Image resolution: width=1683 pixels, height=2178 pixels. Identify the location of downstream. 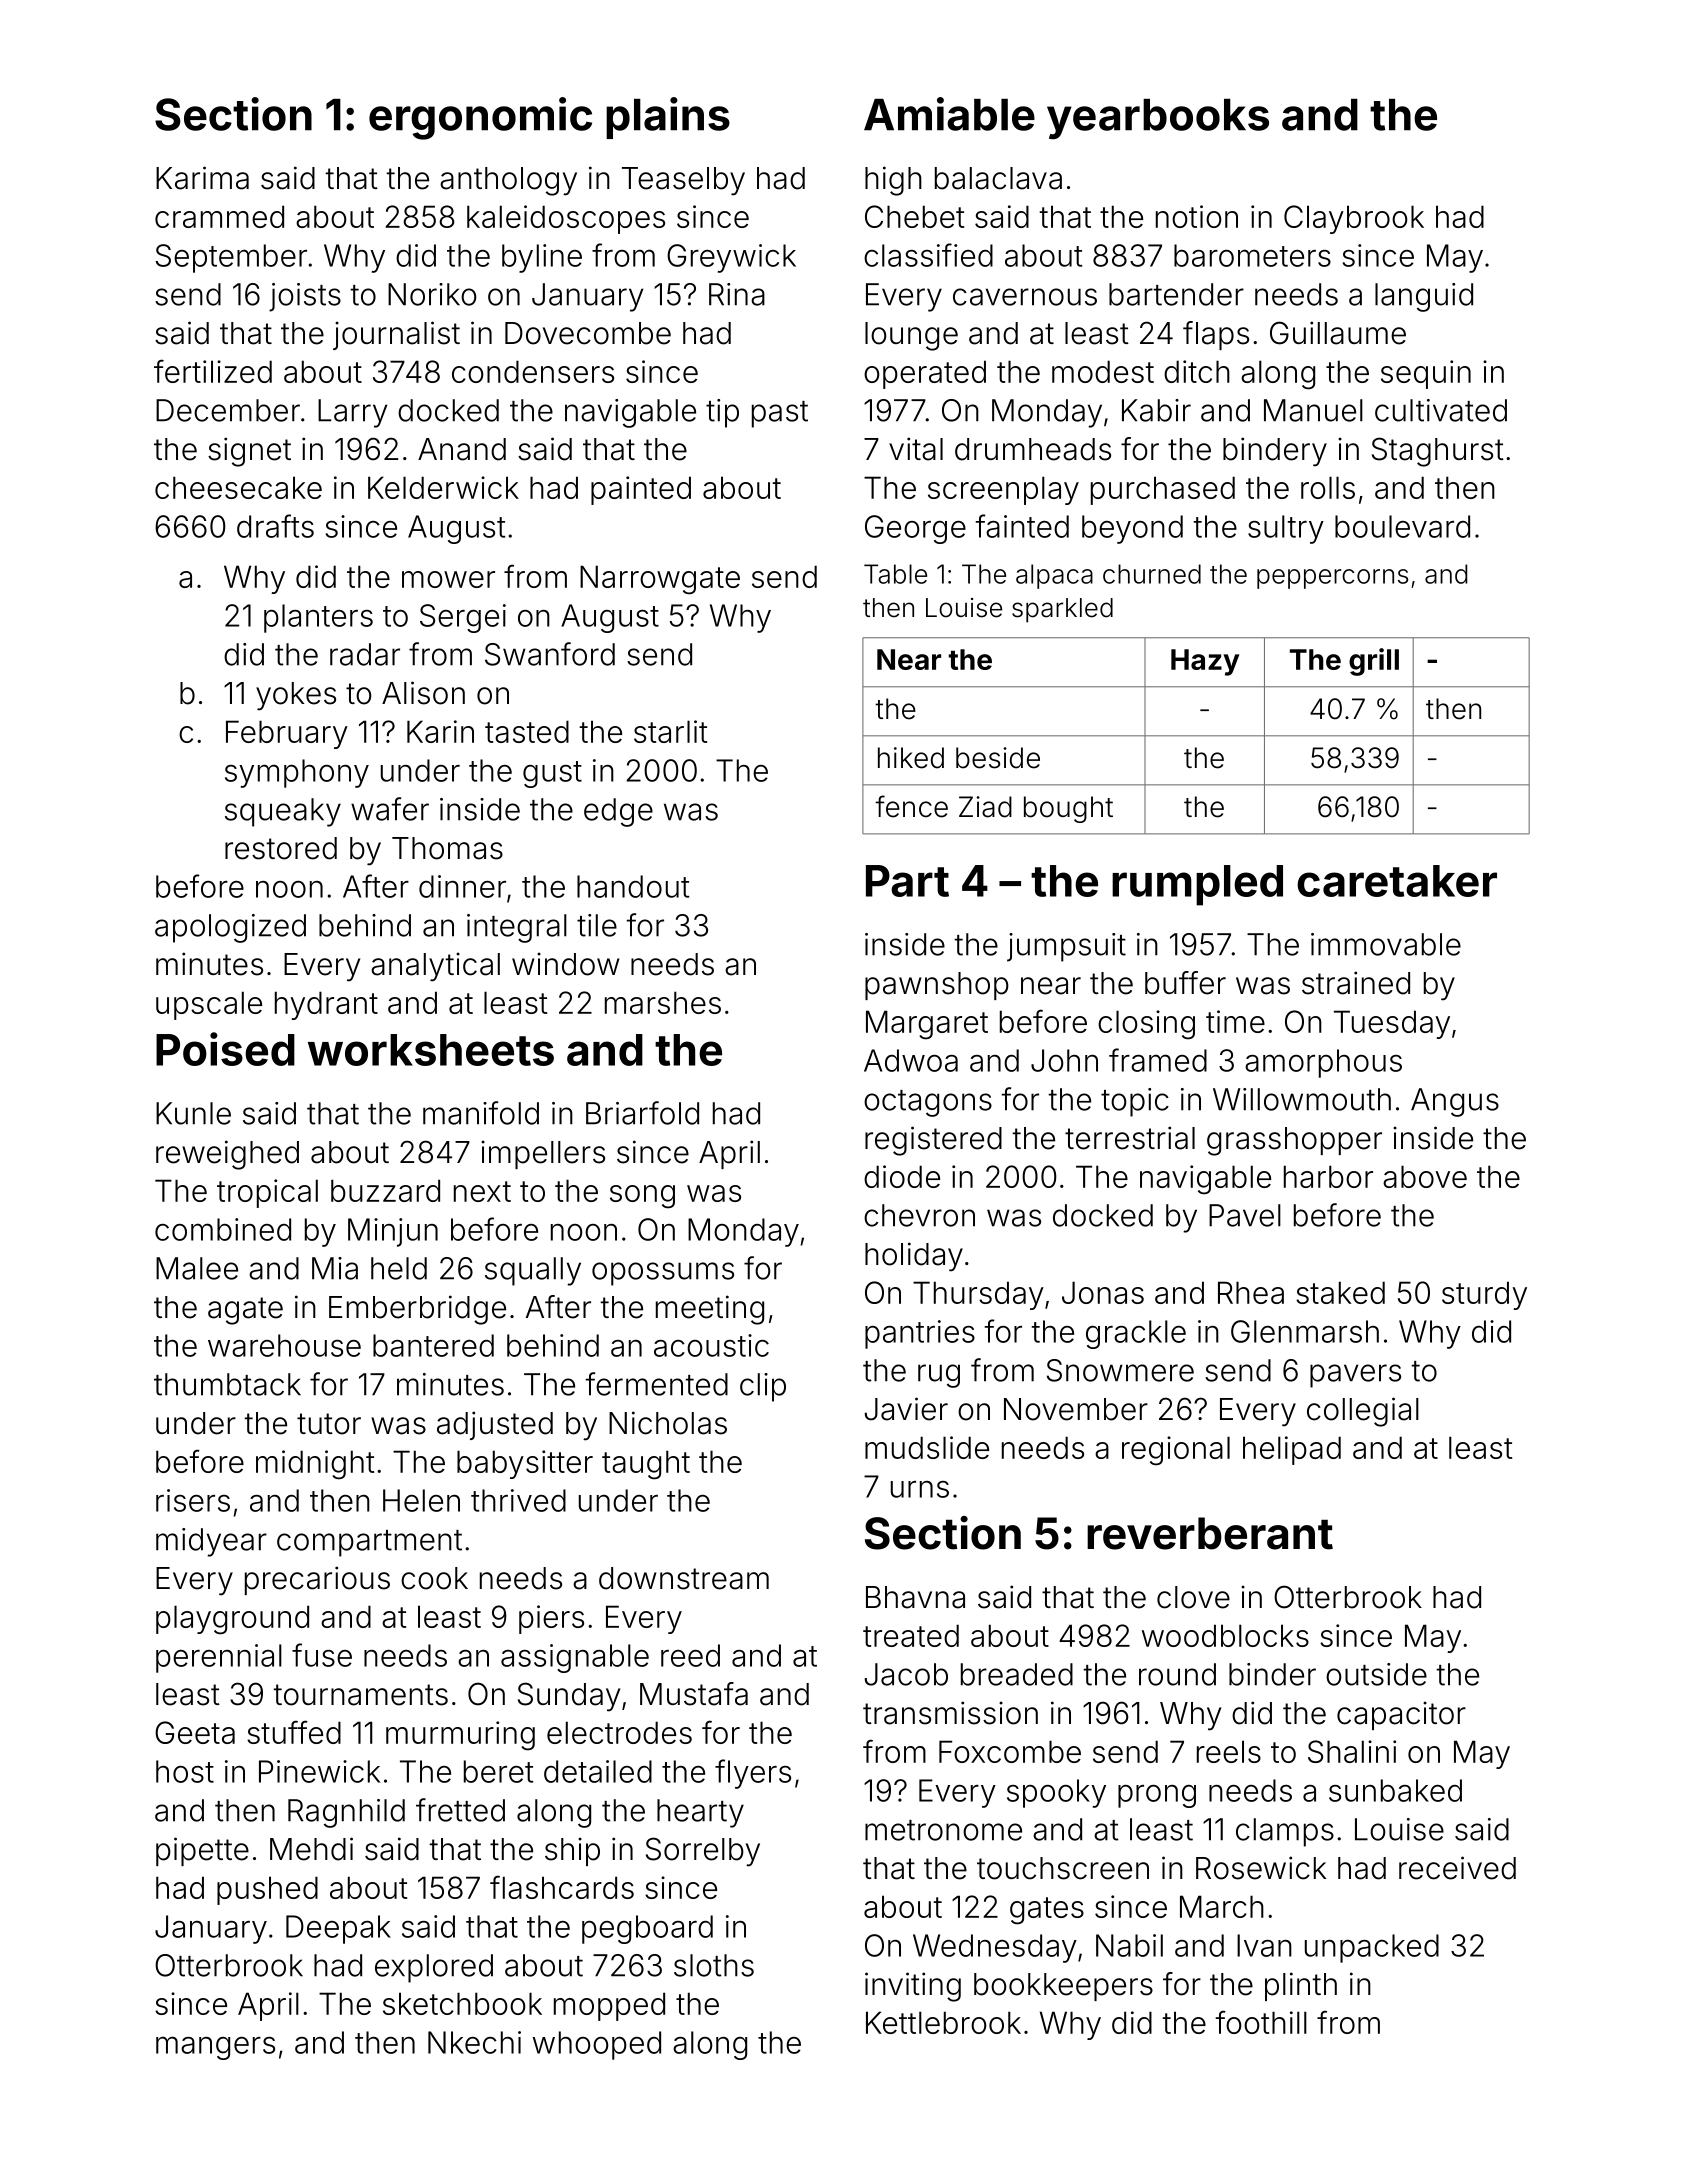
(684, 1578).
